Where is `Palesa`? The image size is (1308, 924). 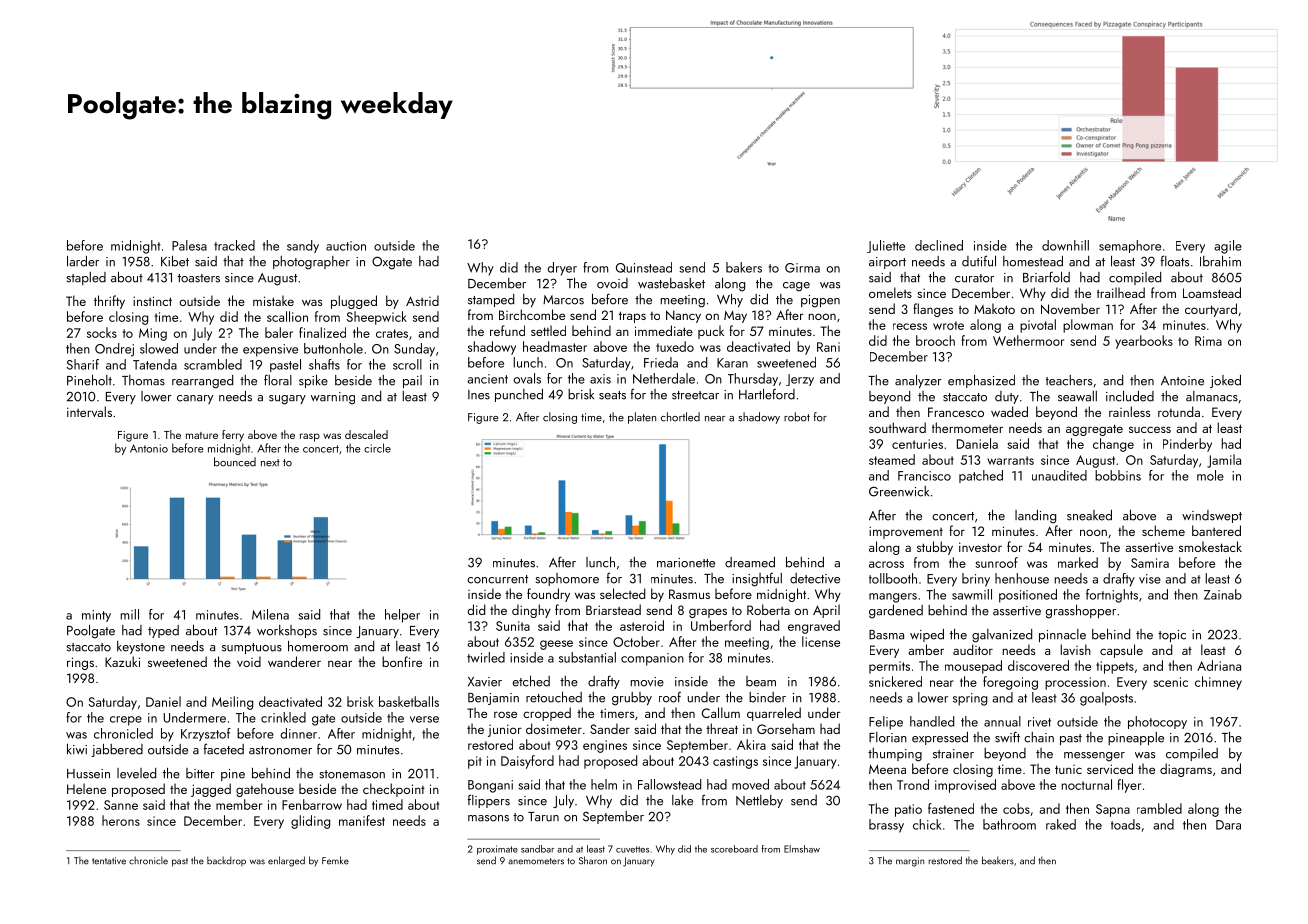 Palesa is located at coordinates (189, 245).
